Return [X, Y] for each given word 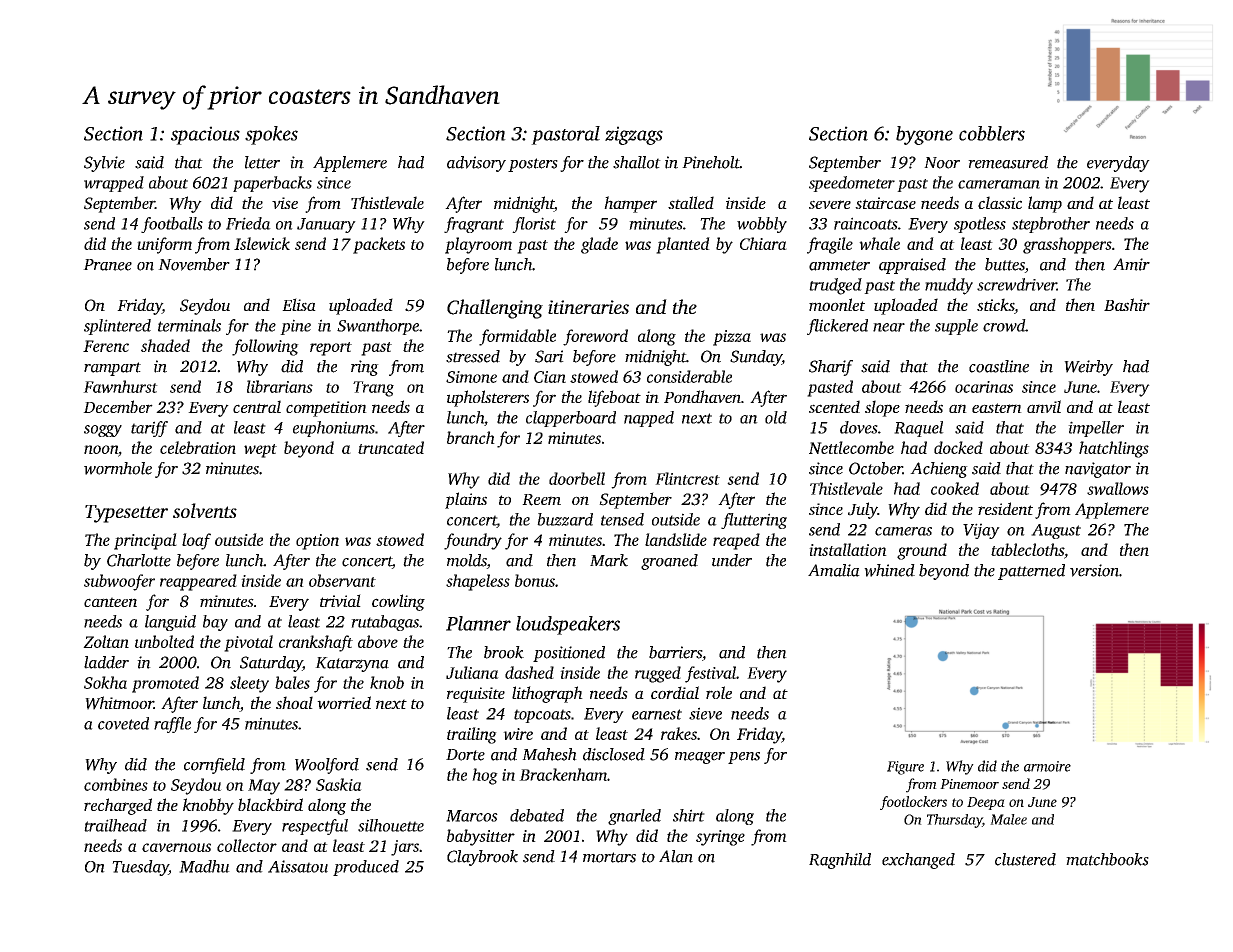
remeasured [1008, 162]
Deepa [986, 803]
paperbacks [272, 184]
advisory [476, 164]
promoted [165, 684]
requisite [476, 695]
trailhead [115, 825]
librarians [280, 386]
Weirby [1088, 368]
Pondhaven [702, 396]
